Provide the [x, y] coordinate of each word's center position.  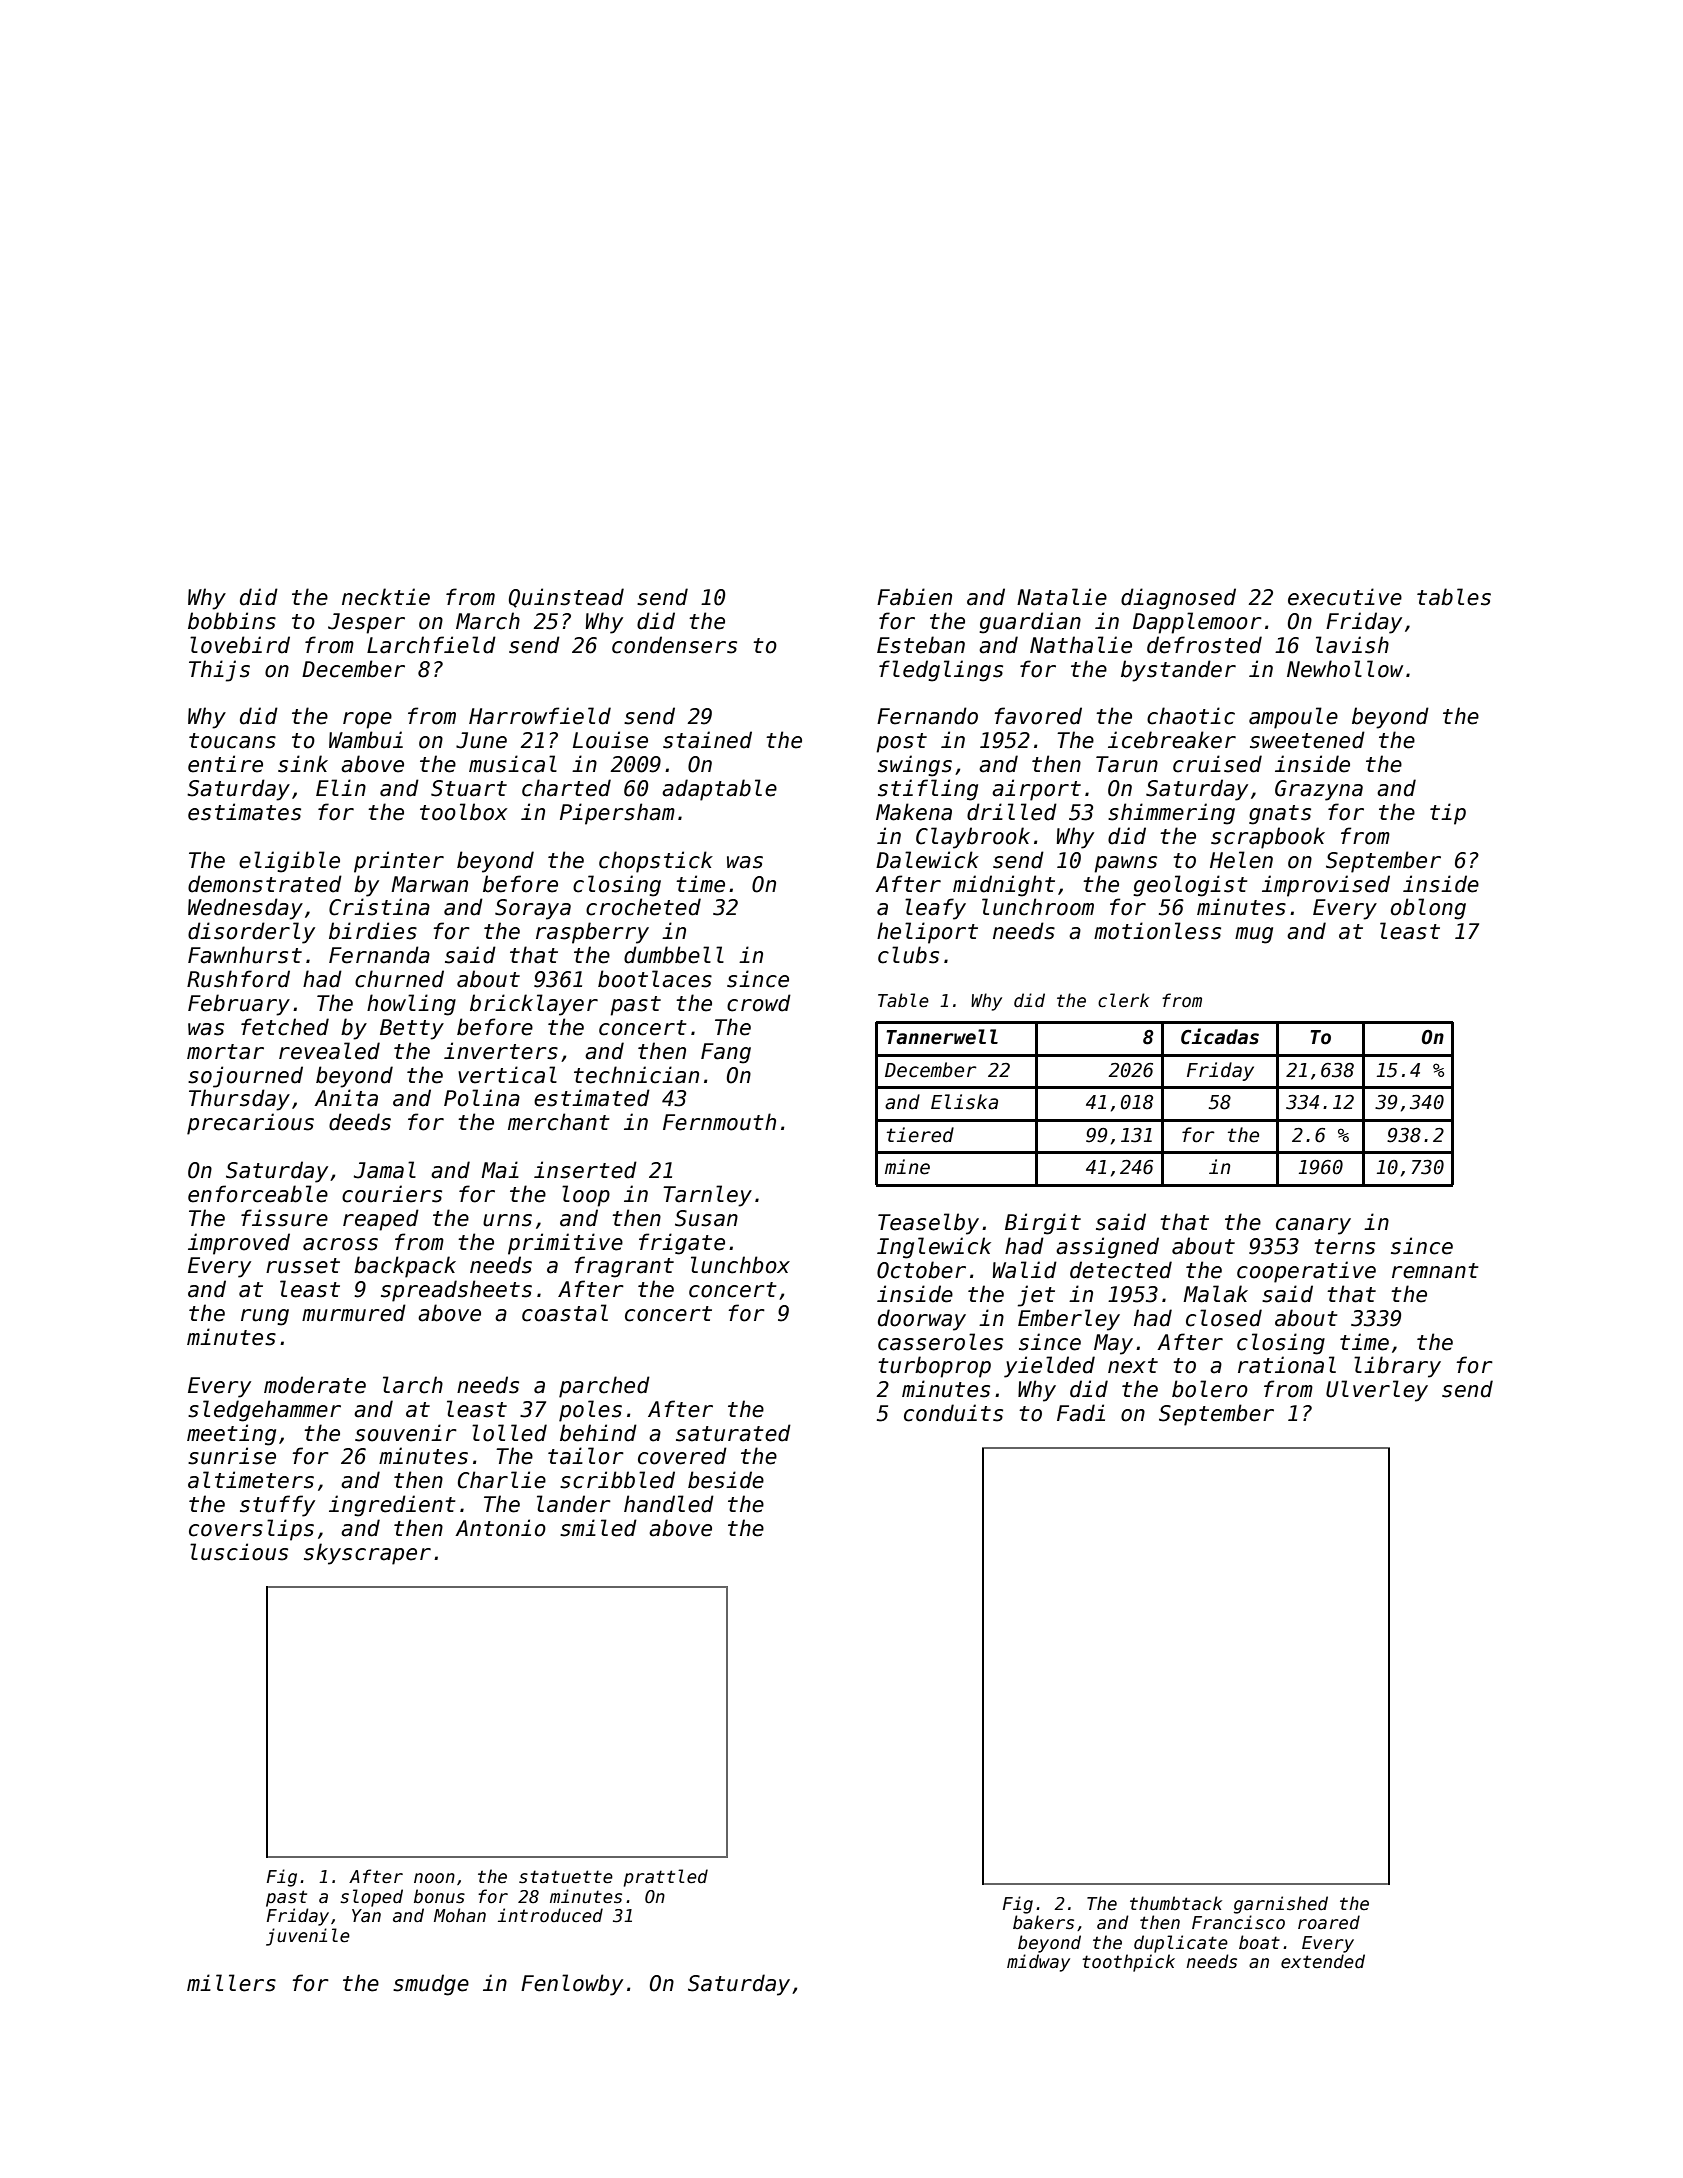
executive [1345, 597]
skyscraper [367, 1554]
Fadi [1081, 1413]
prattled [666, 1878]
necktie [386, 597]
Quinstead [566, 598]
